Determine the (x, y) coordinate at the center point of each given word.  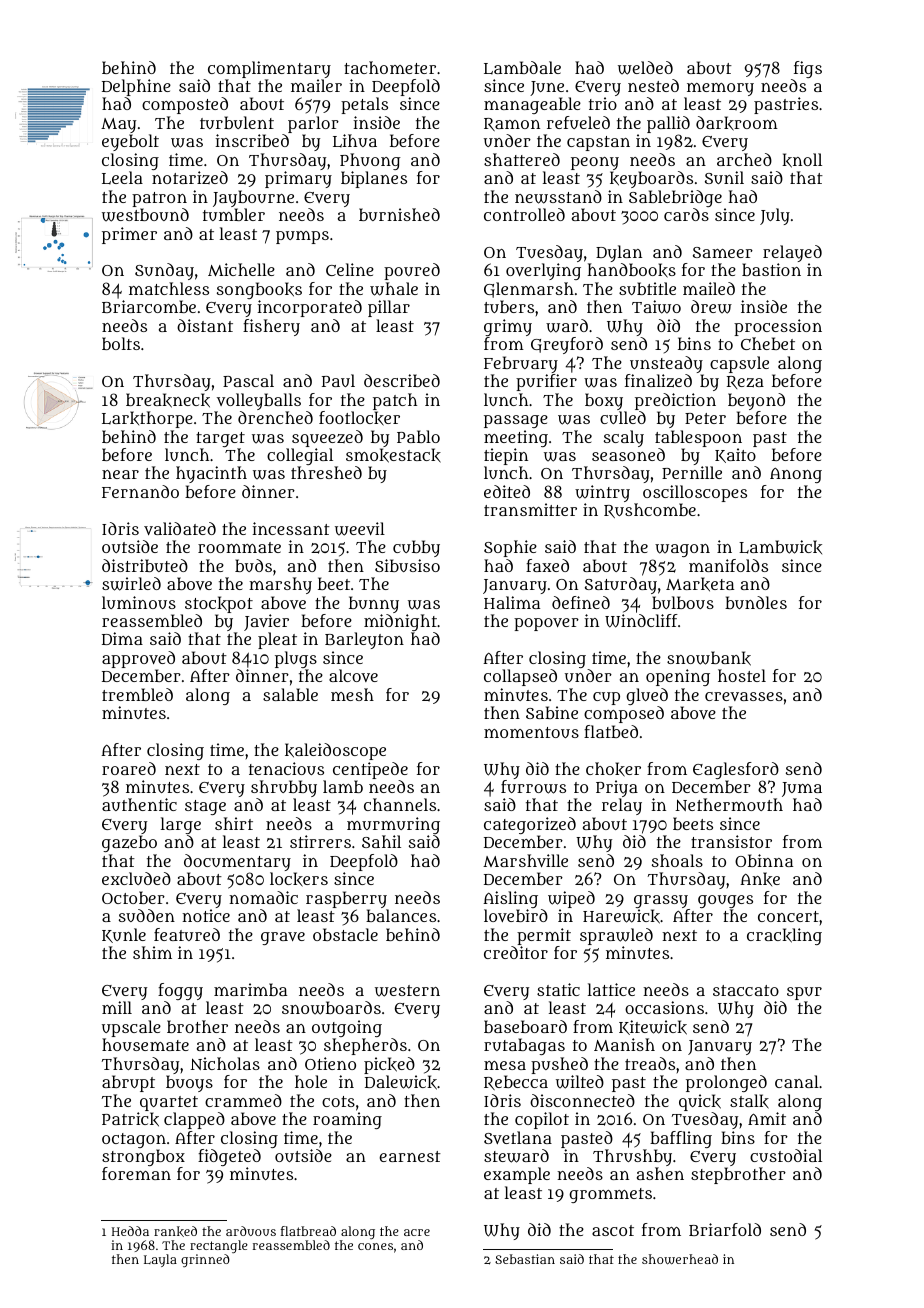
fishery (271, 327)
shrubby (284, 788)
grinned (205, 1260)
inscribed (252, 140)
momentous (531, 732)
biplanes (374, 179)
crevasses (744, 696)
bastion (771, 269)
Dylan (619, 253)
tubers (509, 306)
